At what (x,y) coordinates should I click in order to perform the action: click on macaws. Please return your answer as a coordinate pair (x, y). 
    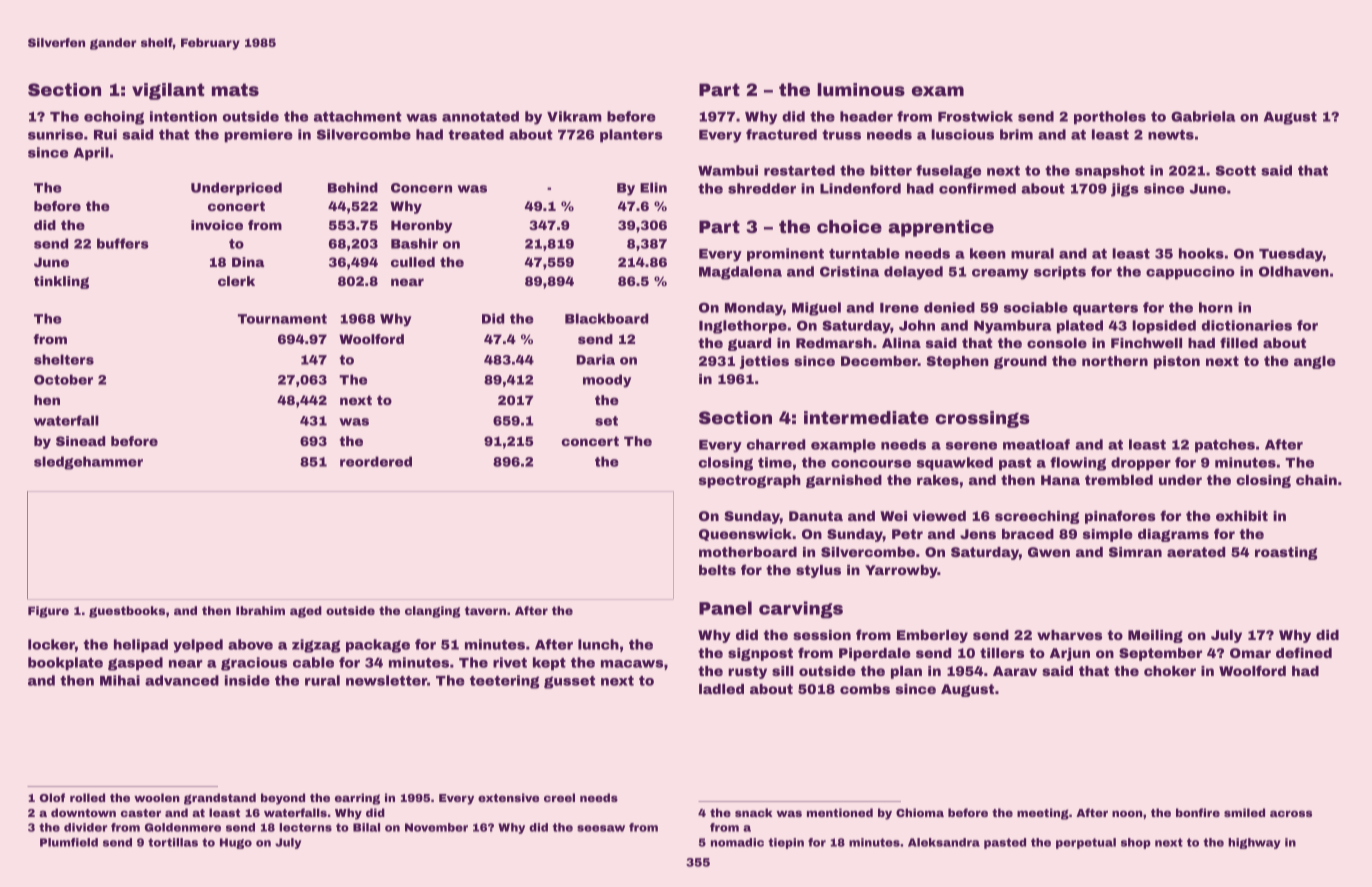
    Looking at the image, I should click on (632, 664).
